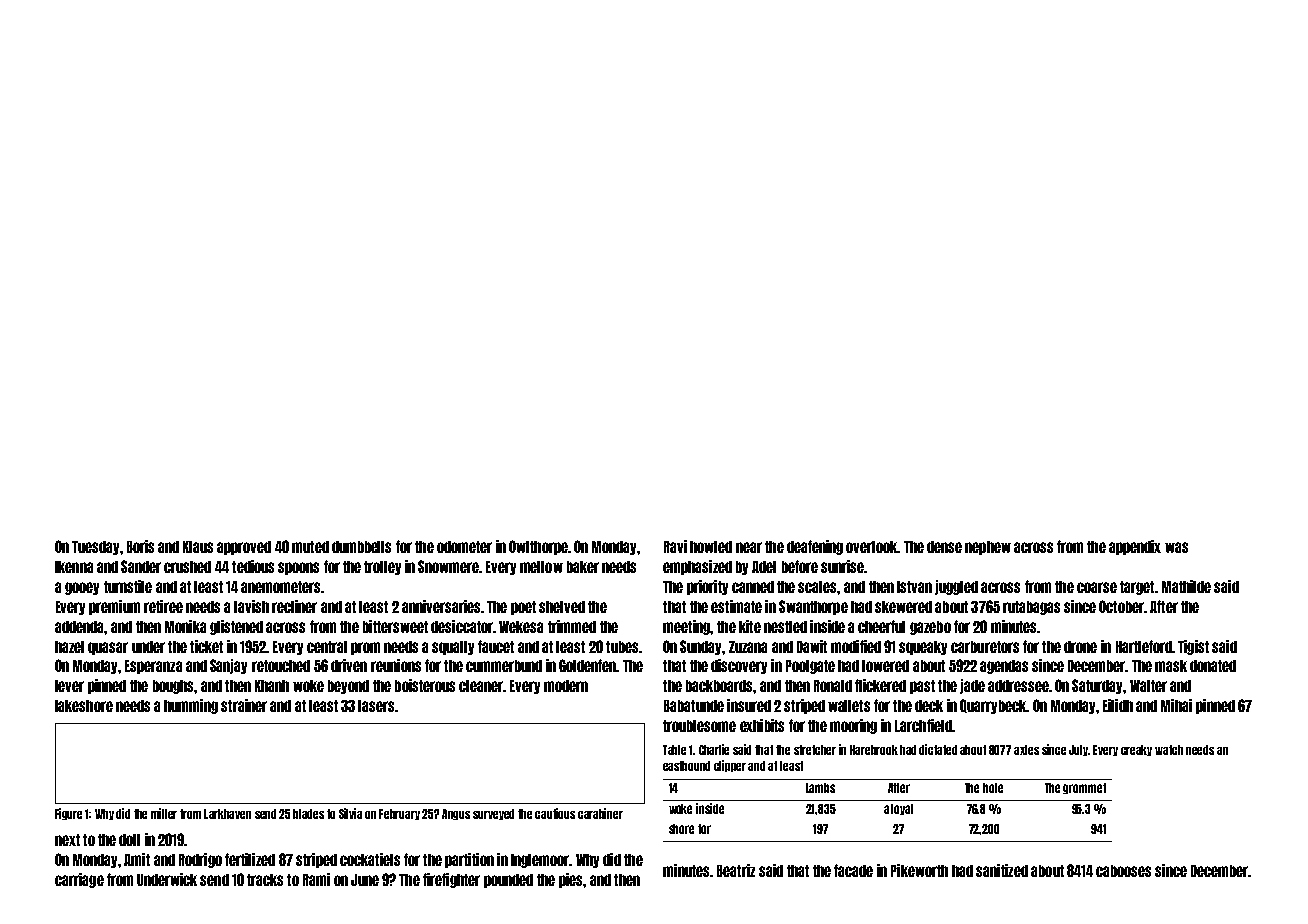 Image resolution: width=1308 pixels, height=924 pixels. What do you see at coordinates (707, 587) in the page?
I see `priority` at bounding box center [707, 587].
